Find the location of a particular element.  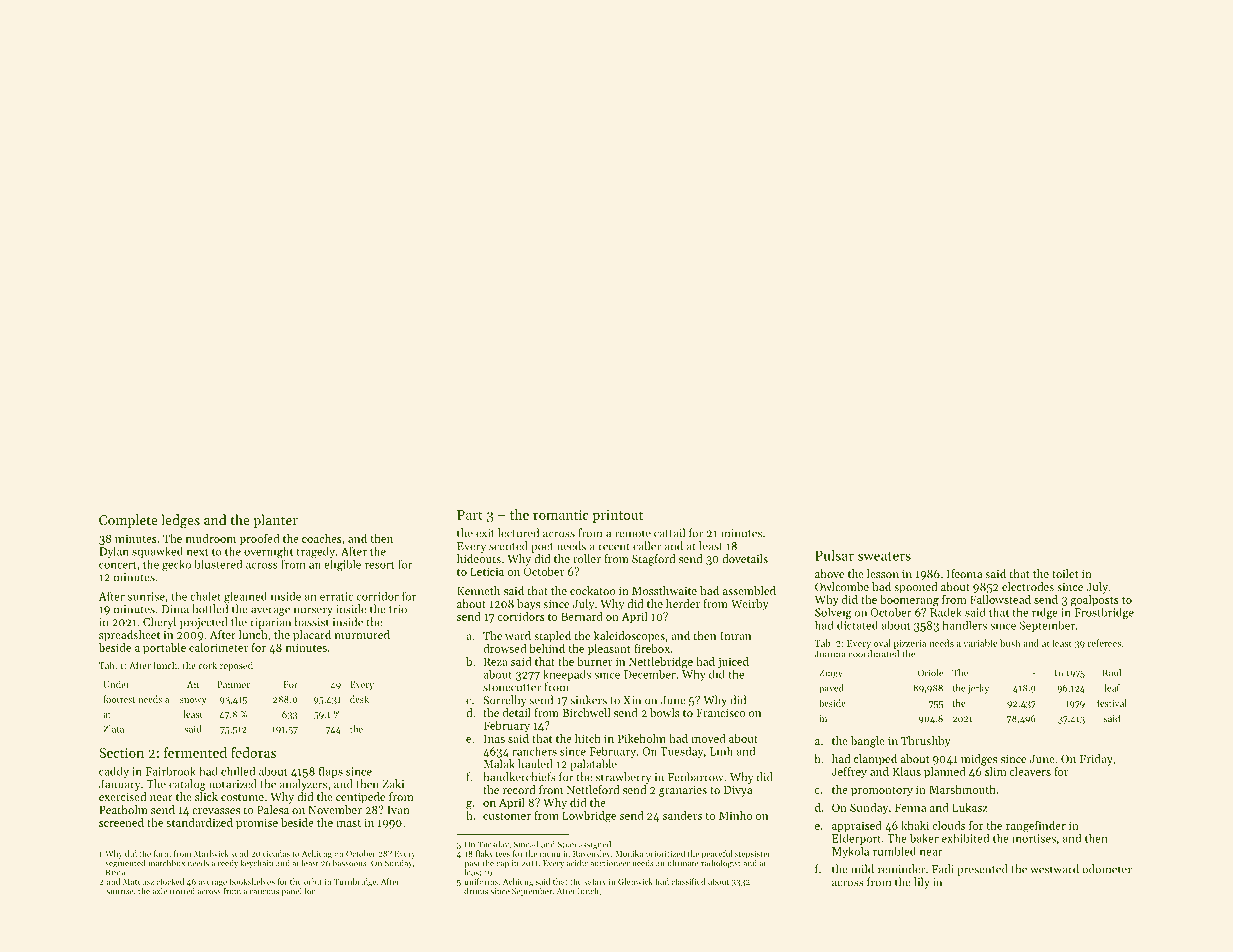

Thrushby is located at coordinates (926, 742).
